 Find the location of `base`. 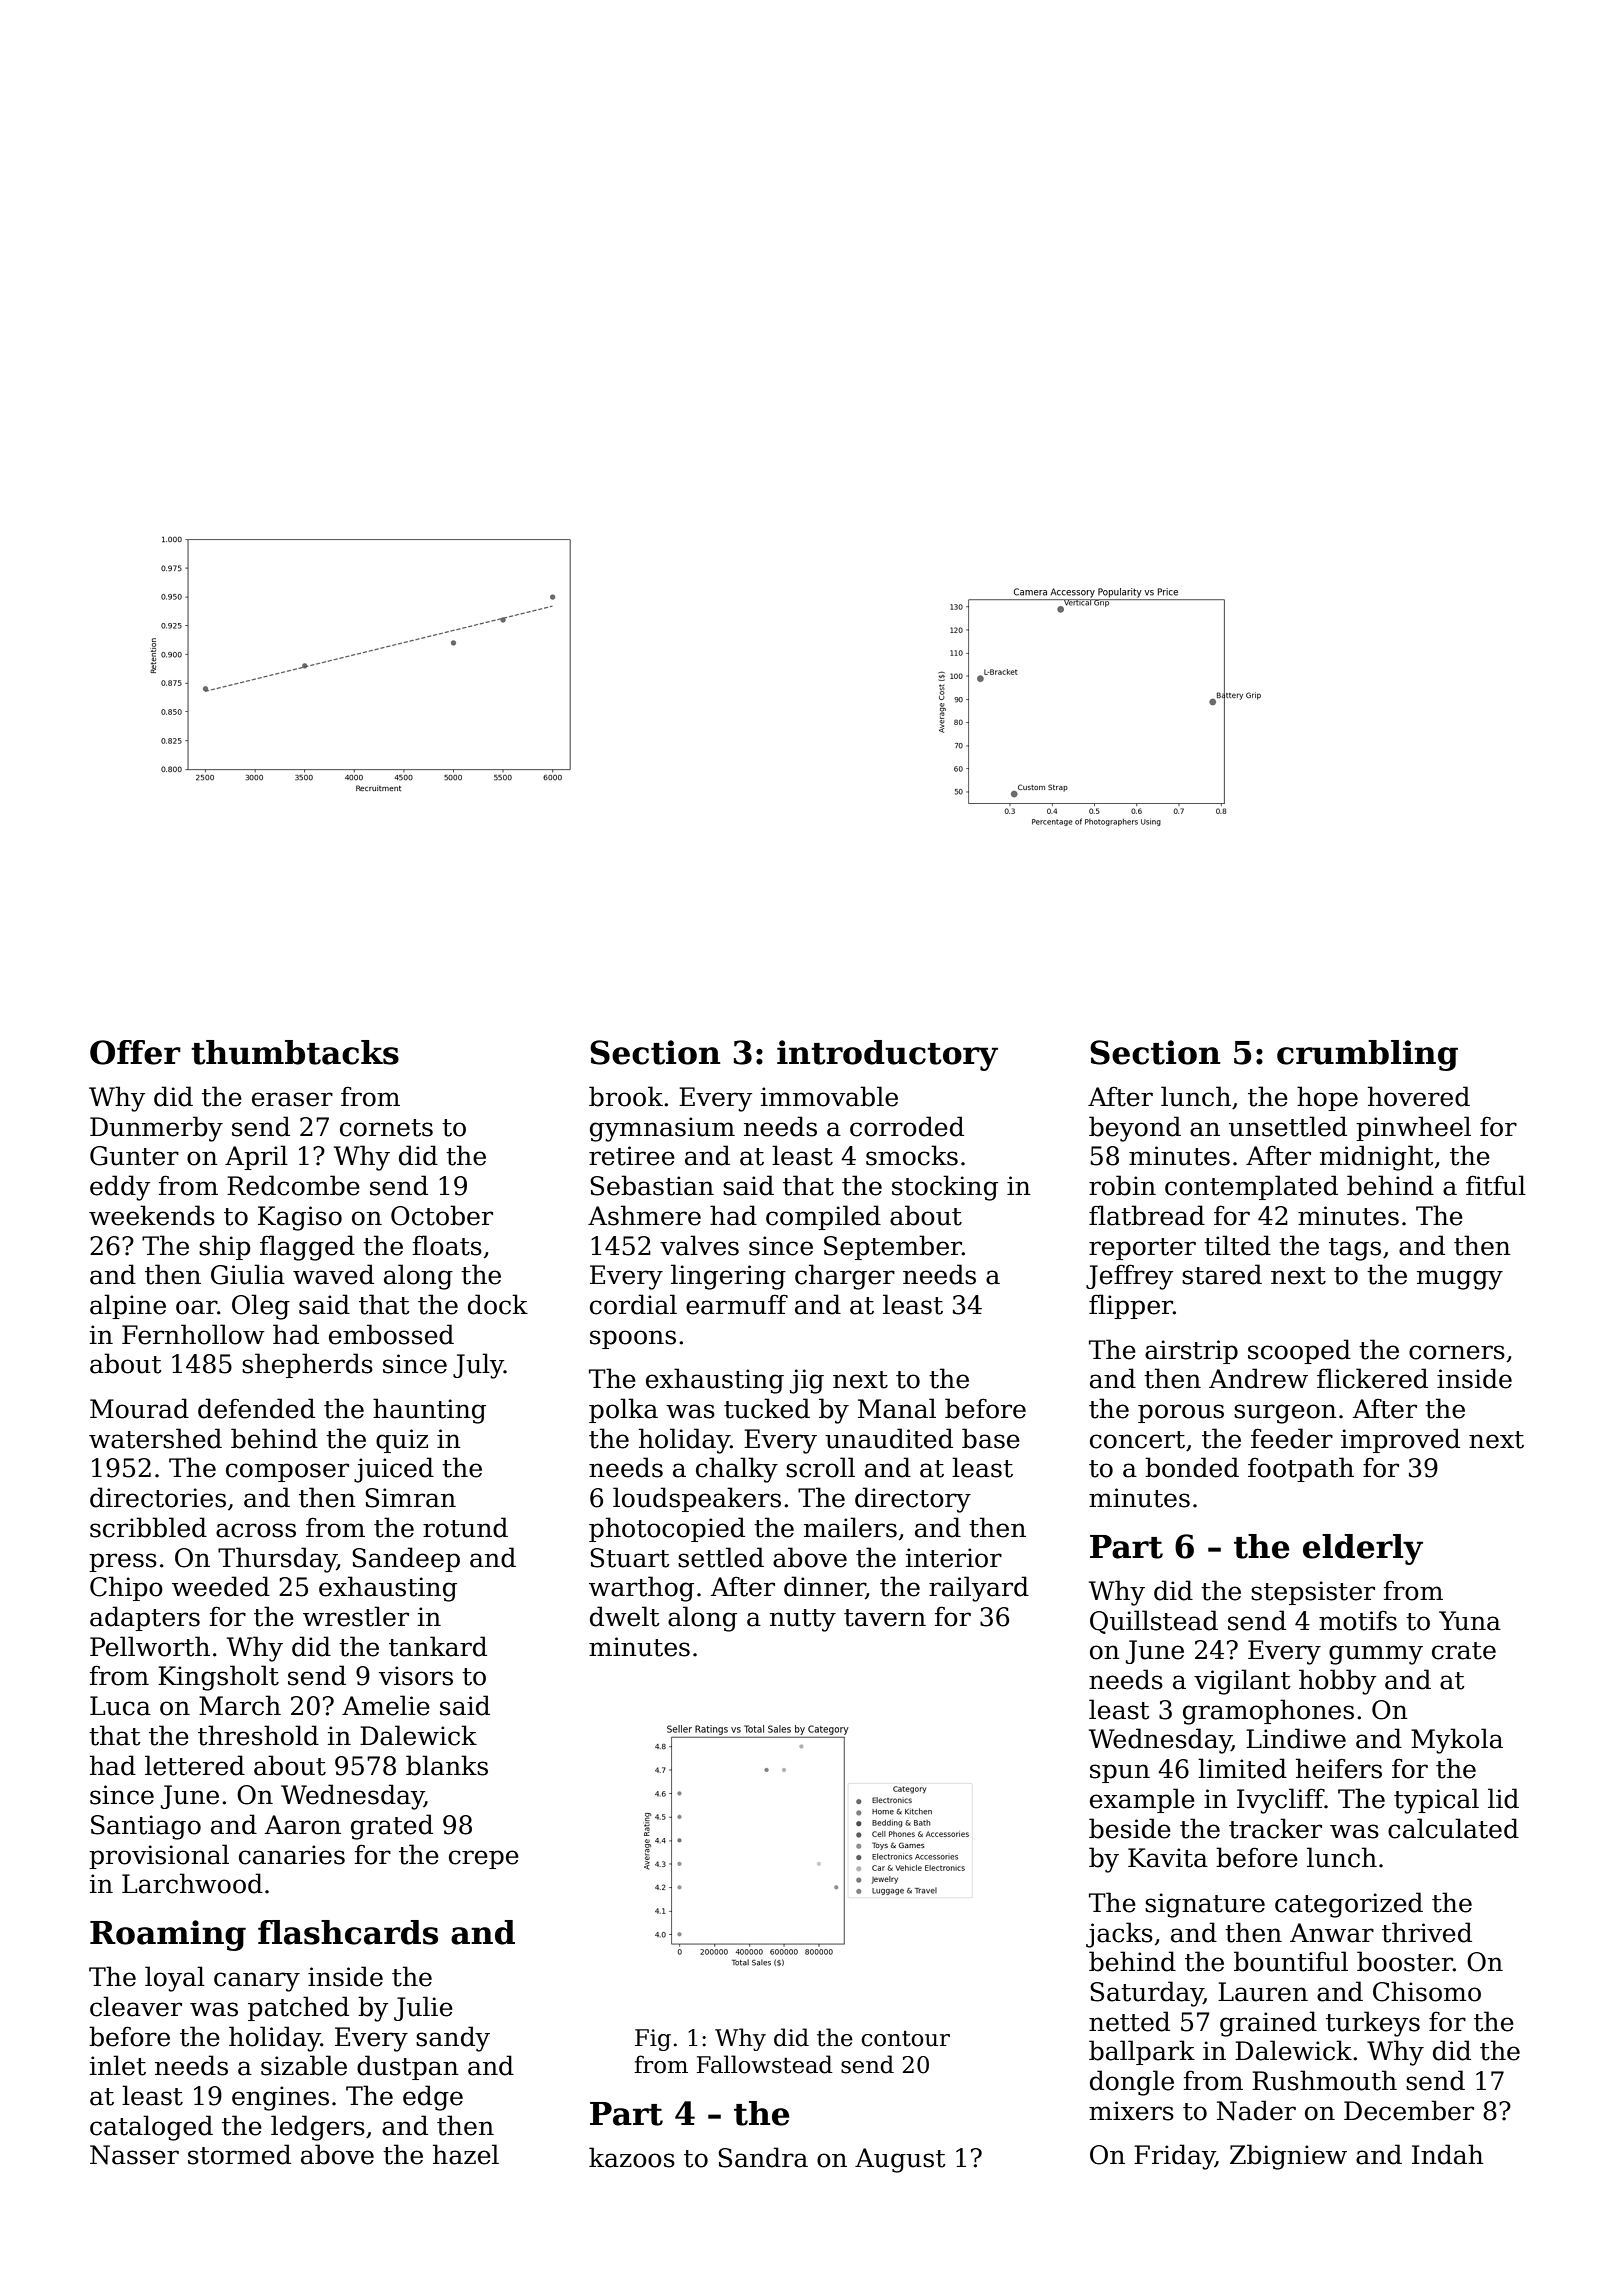

base is located at coordinates (991, 1438).
